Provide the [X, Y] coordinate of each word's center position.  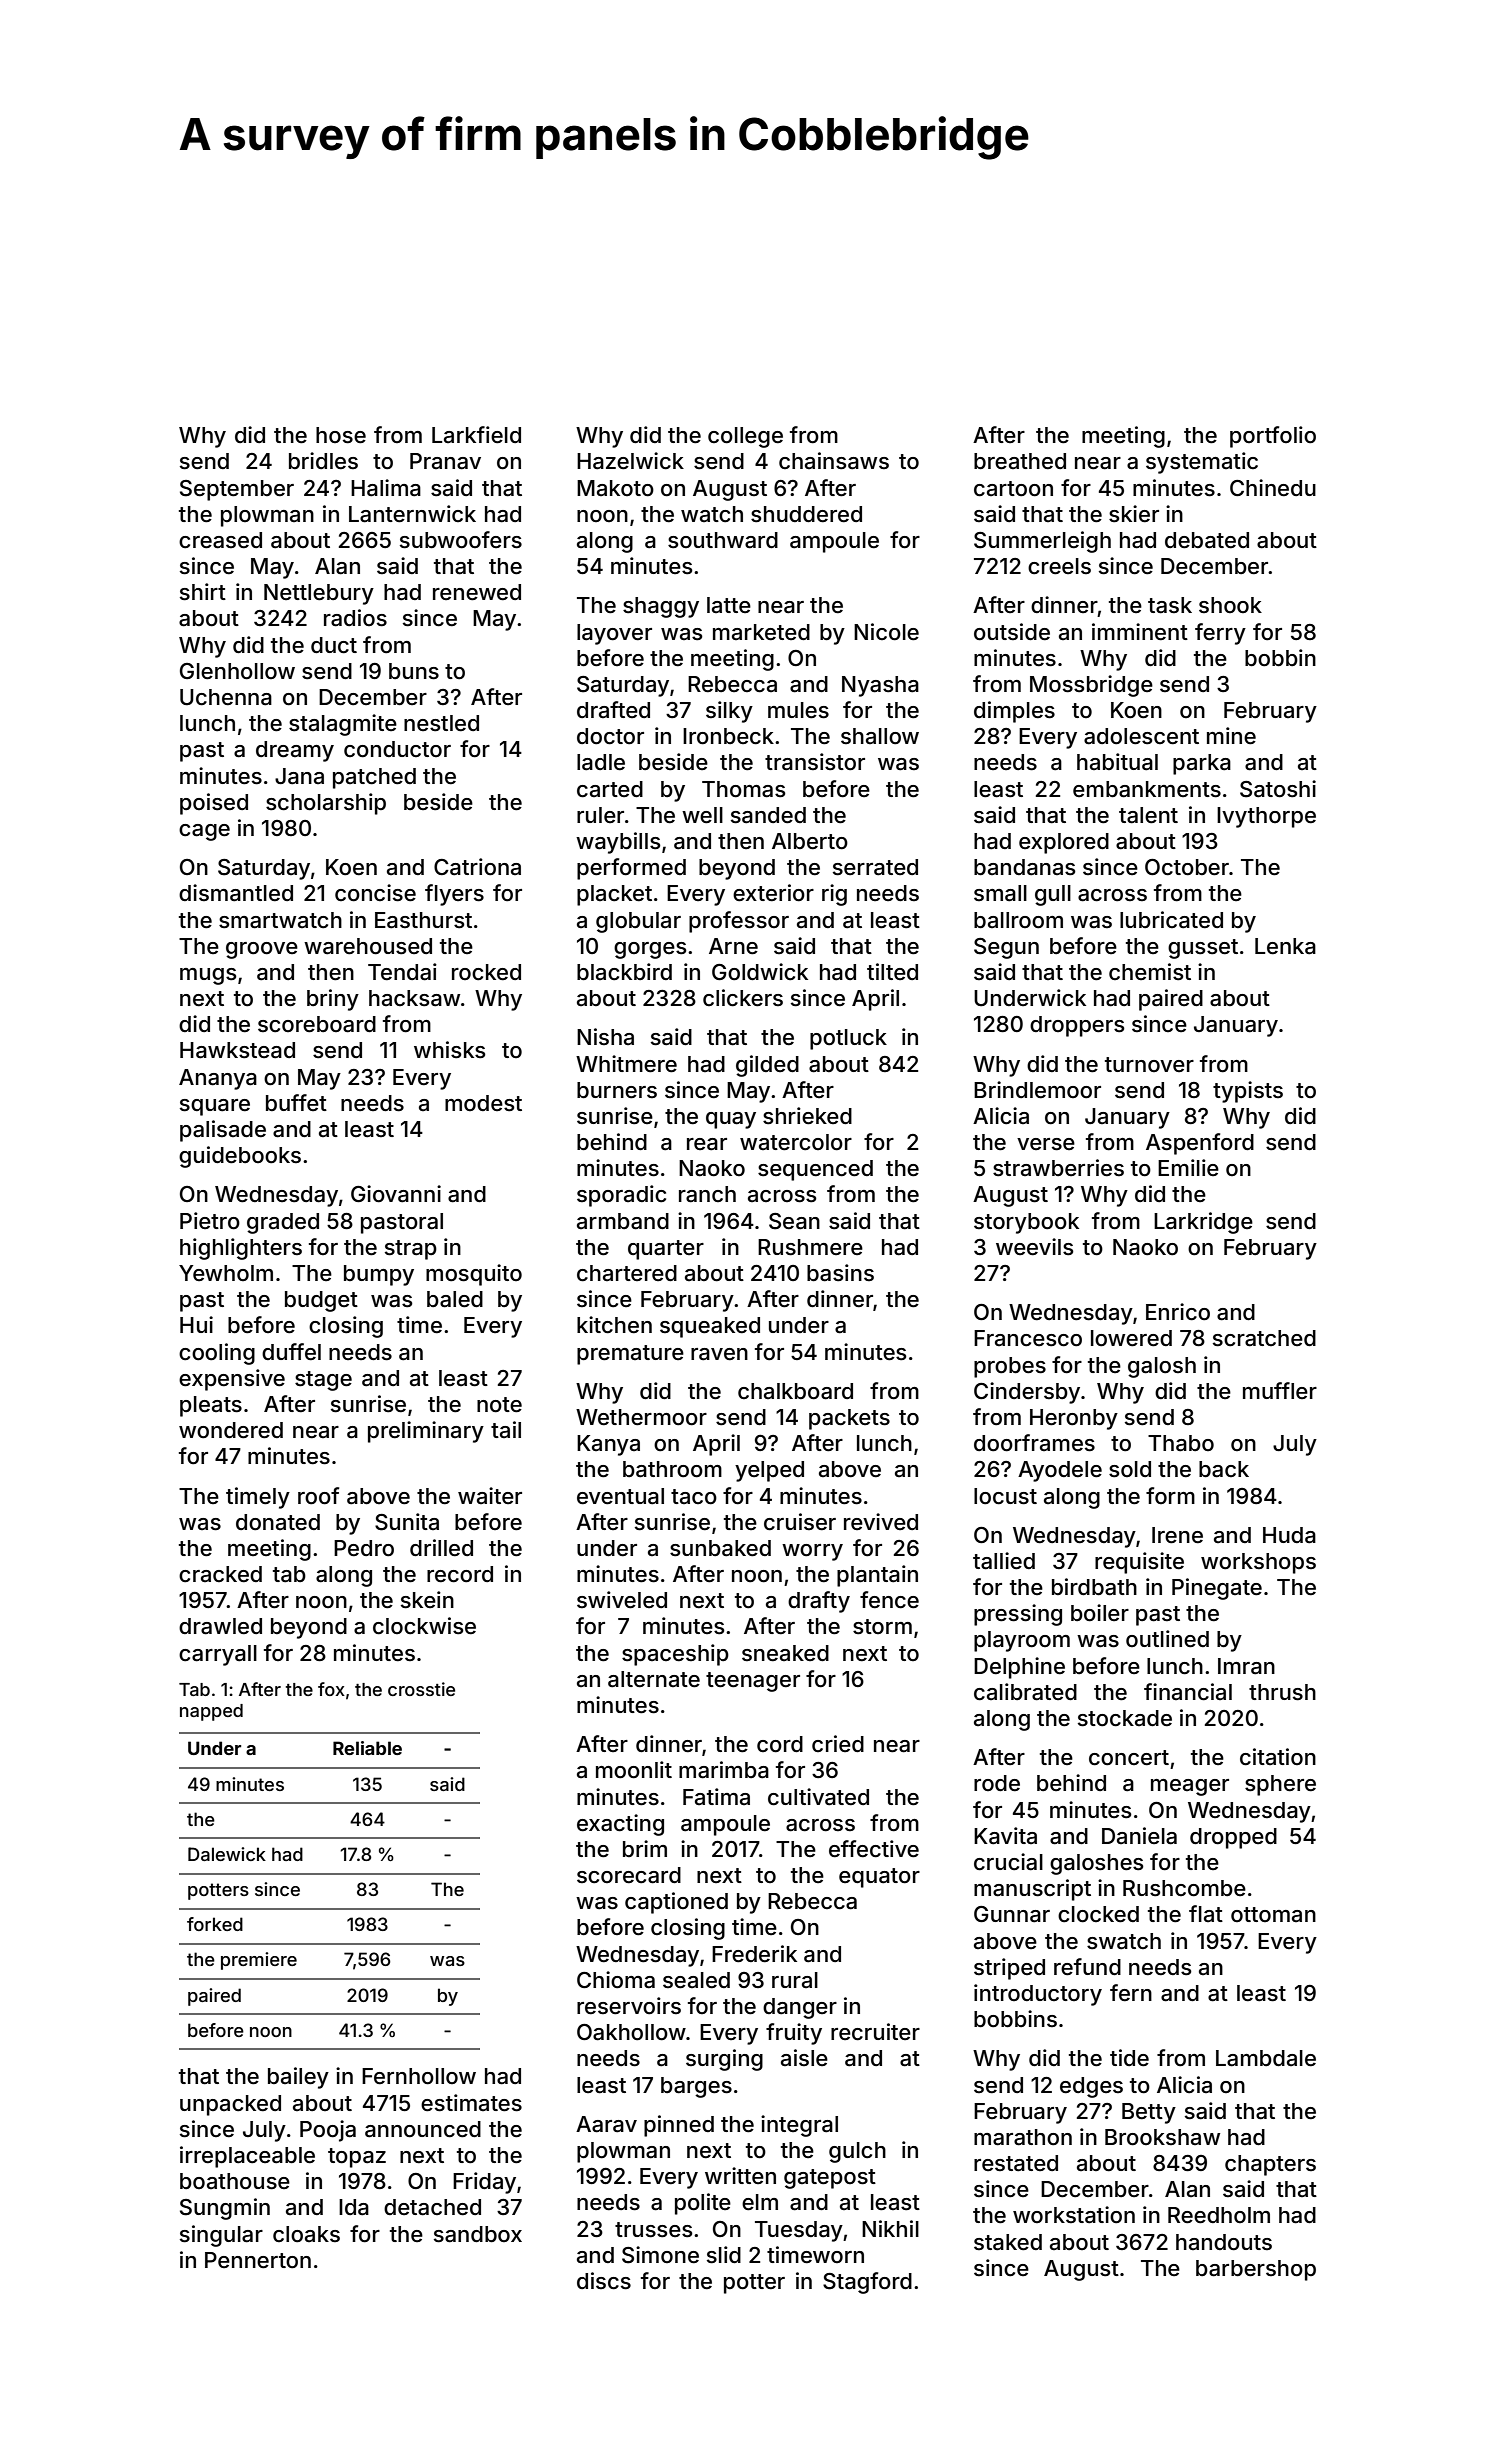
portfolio [1273, 437]
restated [1016, 2163]
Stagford [867, 2283]
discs [604, 2281]
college [745, 437]
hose [341, 435]
